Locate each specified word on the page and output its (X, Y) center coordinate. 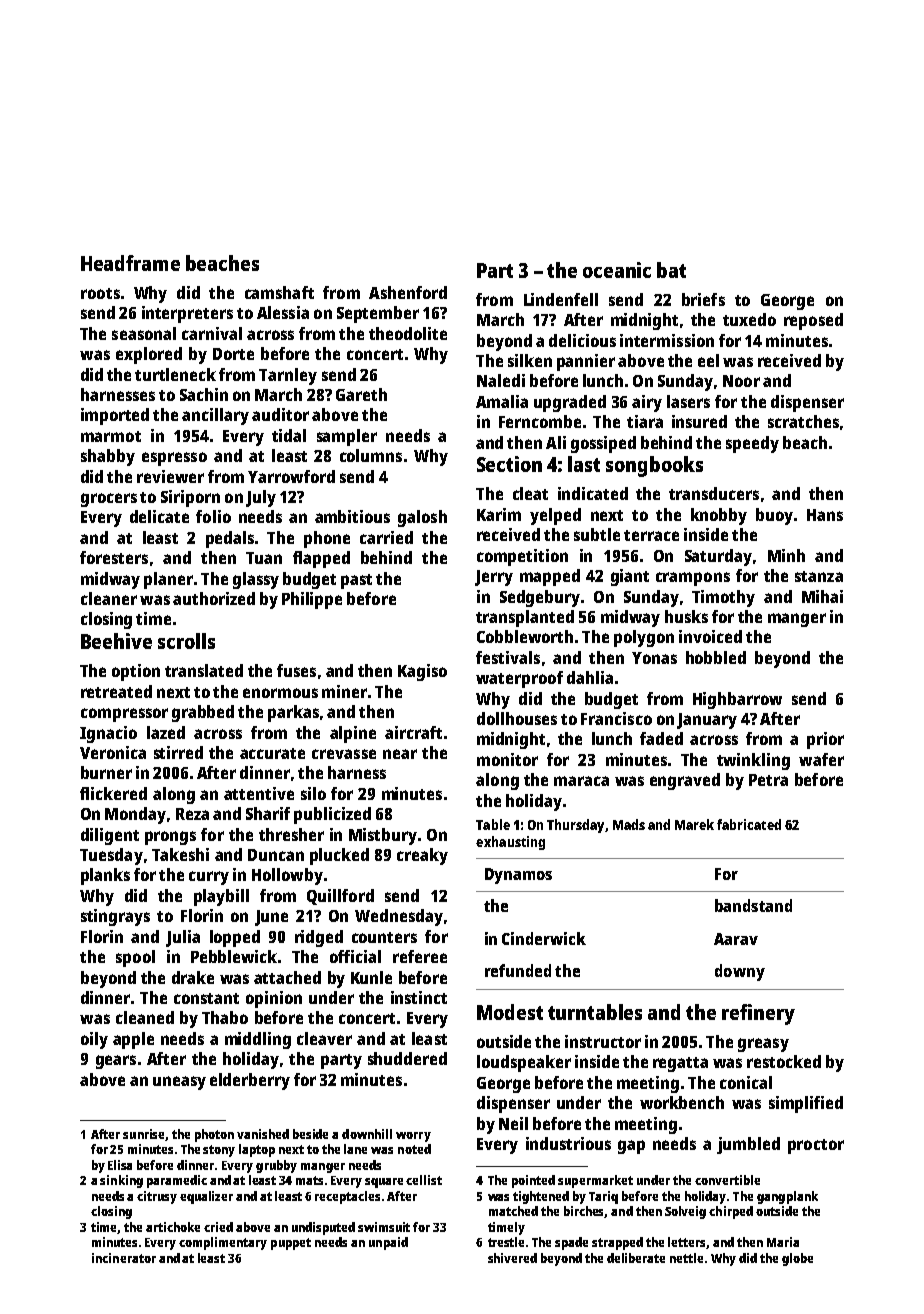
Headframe (130, 263)
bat (671, 270)
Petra (768, 780)
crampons (693, 579)
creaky (422, 856)
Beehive (116, 641)
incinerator (124, 1258)
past (356, 581)
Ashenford (408, 292)
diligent (110, 836)
